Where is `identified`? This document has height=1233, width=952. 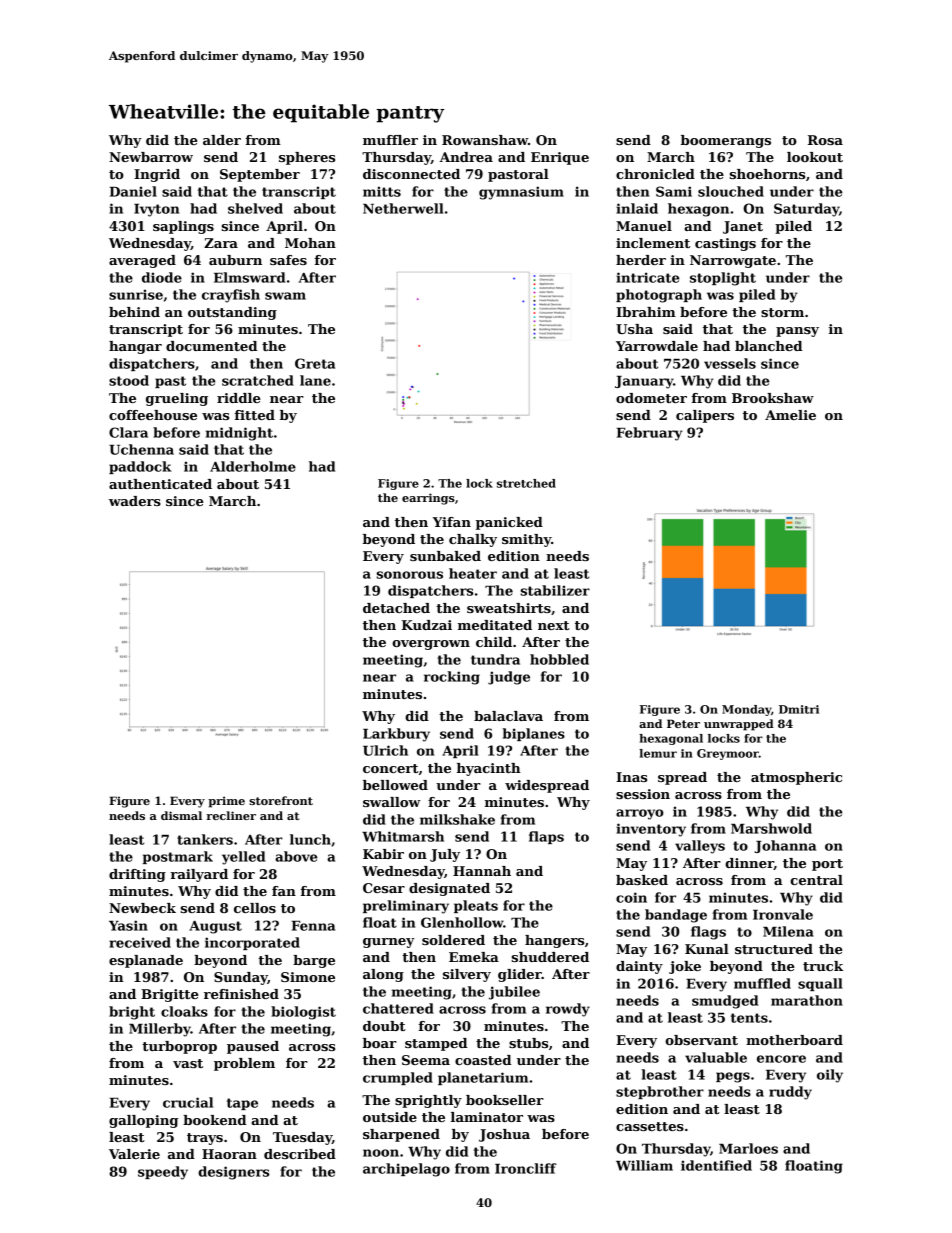 identified is located at coordinates (716, 1165).
